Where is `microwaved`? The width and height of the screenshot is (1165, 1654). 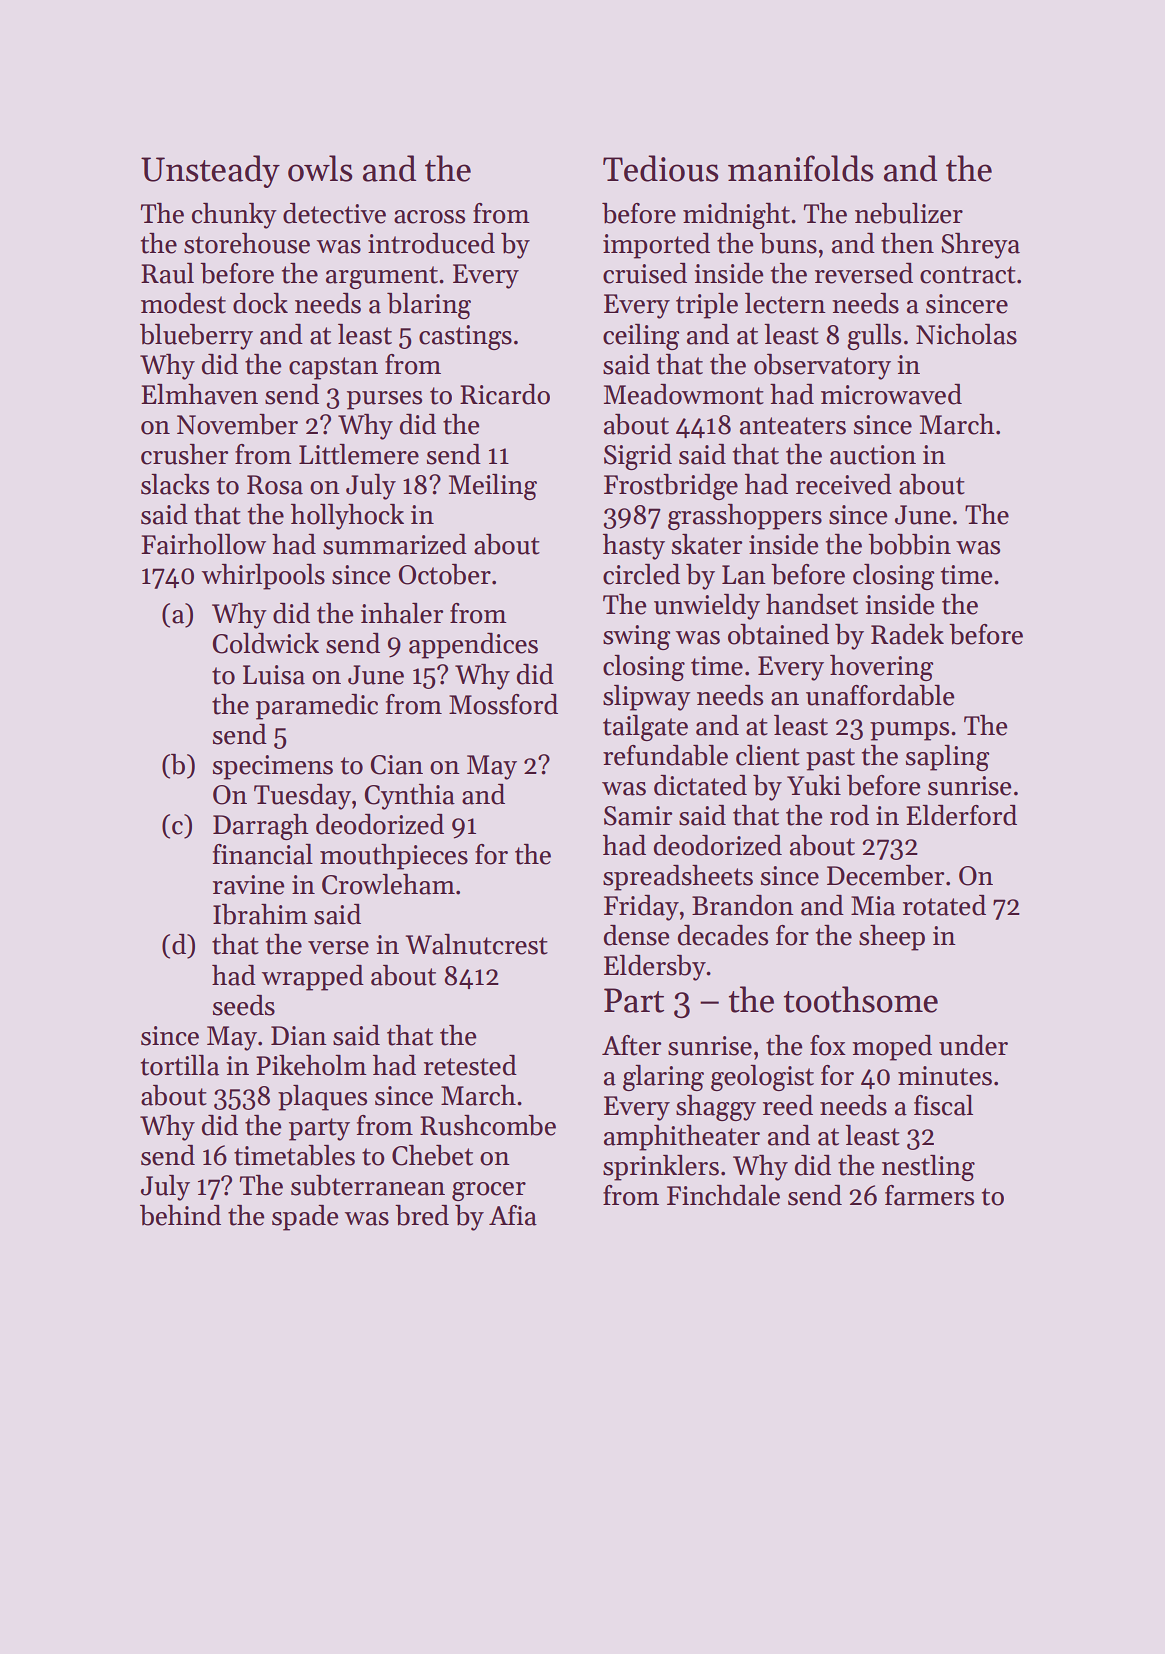 microwaved is located at coordinates (891, 394).
